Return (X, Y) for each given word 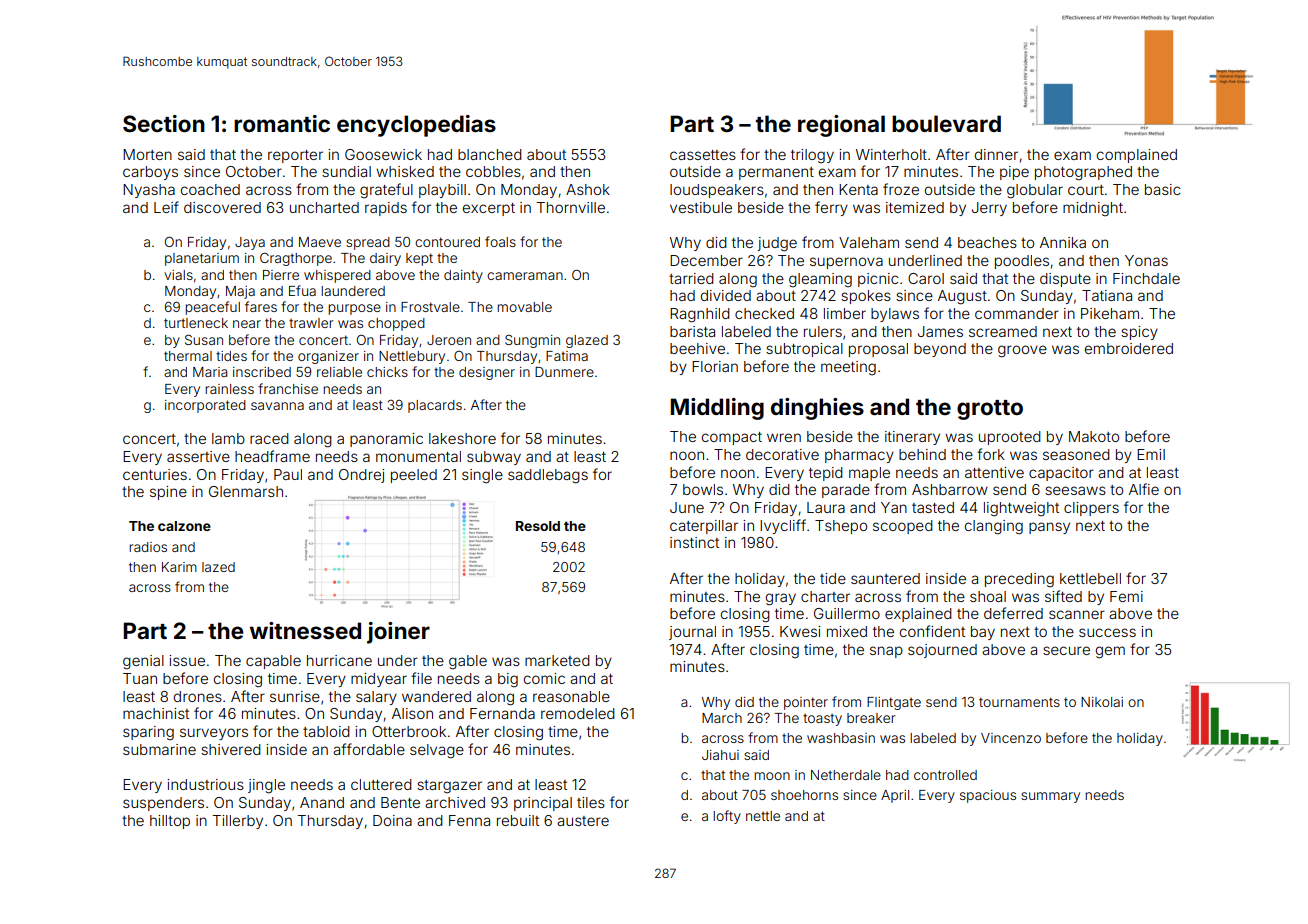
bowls (703, 489)
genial (143, 662)
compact (732, 438)
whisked (405, 171)
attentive (994, 472)
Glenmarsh (246, 491)
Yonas (1146, 260)
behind (922, 454)
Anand (322, 802)
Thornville (570, 207)
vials (178, 275)
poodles (1022, 262)
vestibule (701, 207)
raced (269, 438)
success (1107, 632)
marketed (557, 660)
